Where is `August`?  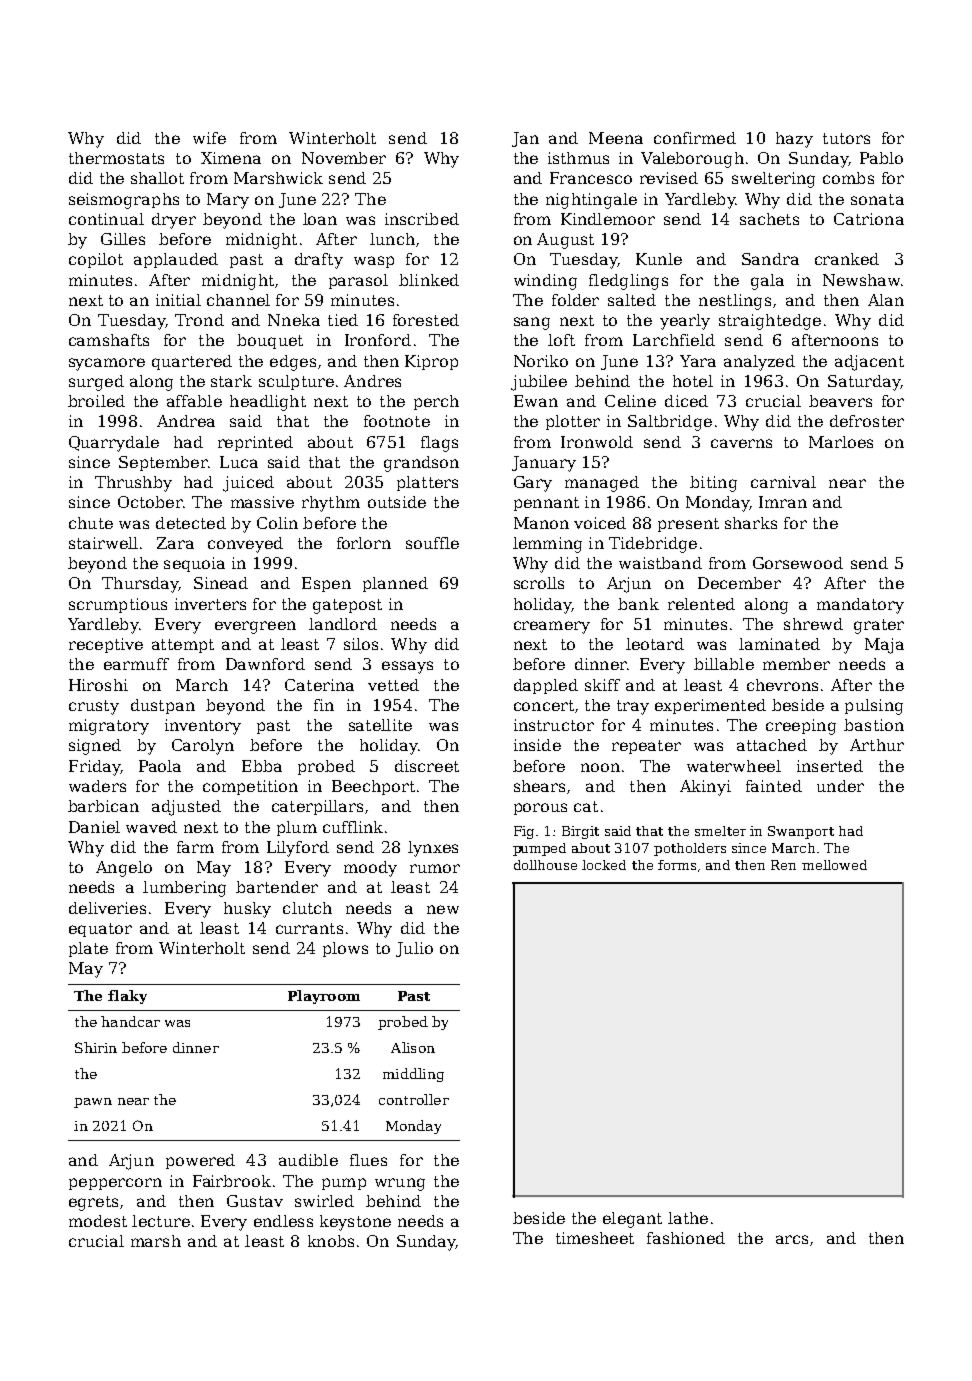
August is located at coordinates (565, 241).
